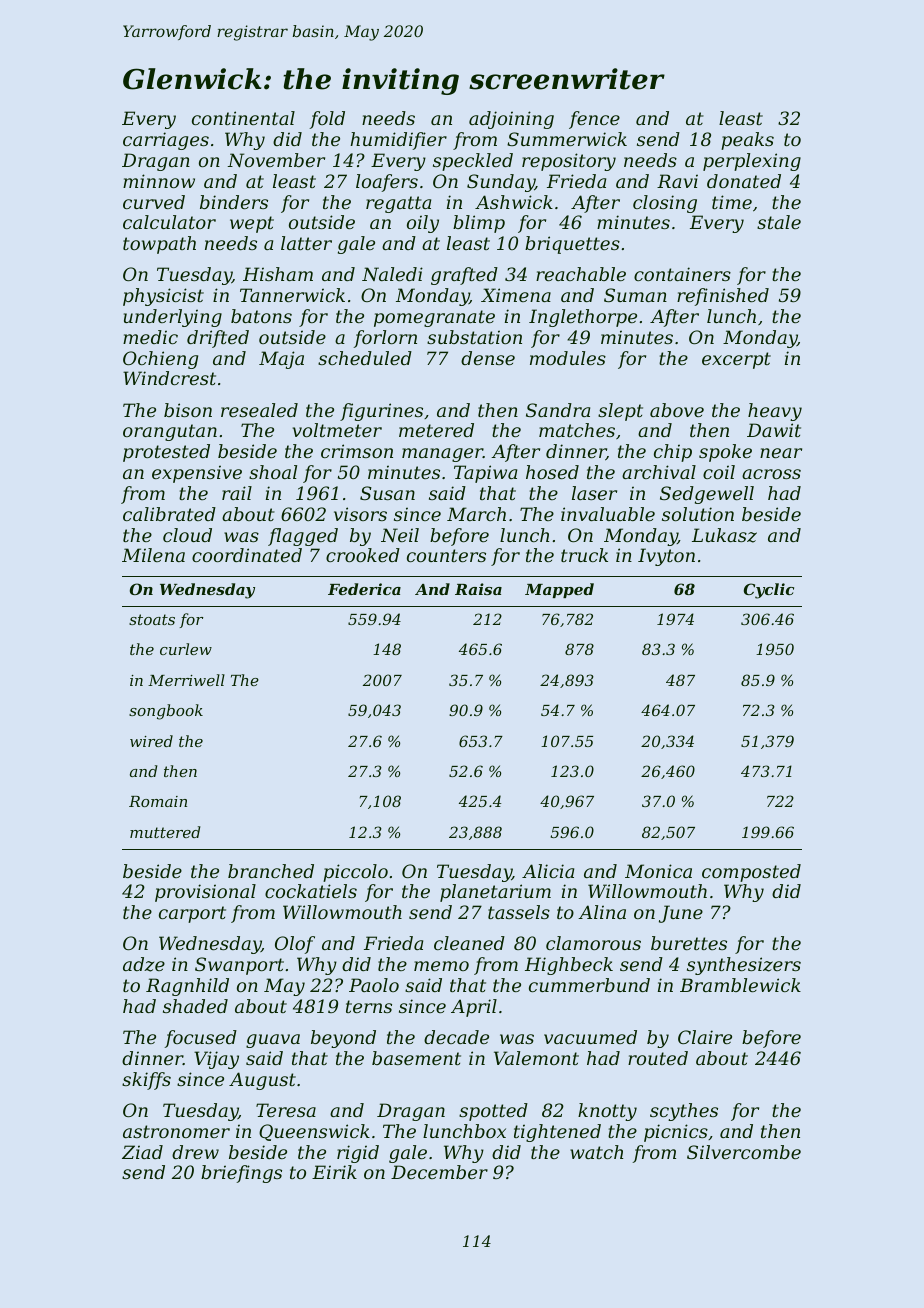  Describe the element at coordinates (278, 274) in the screenshot. I see `Hisham` at that location.
